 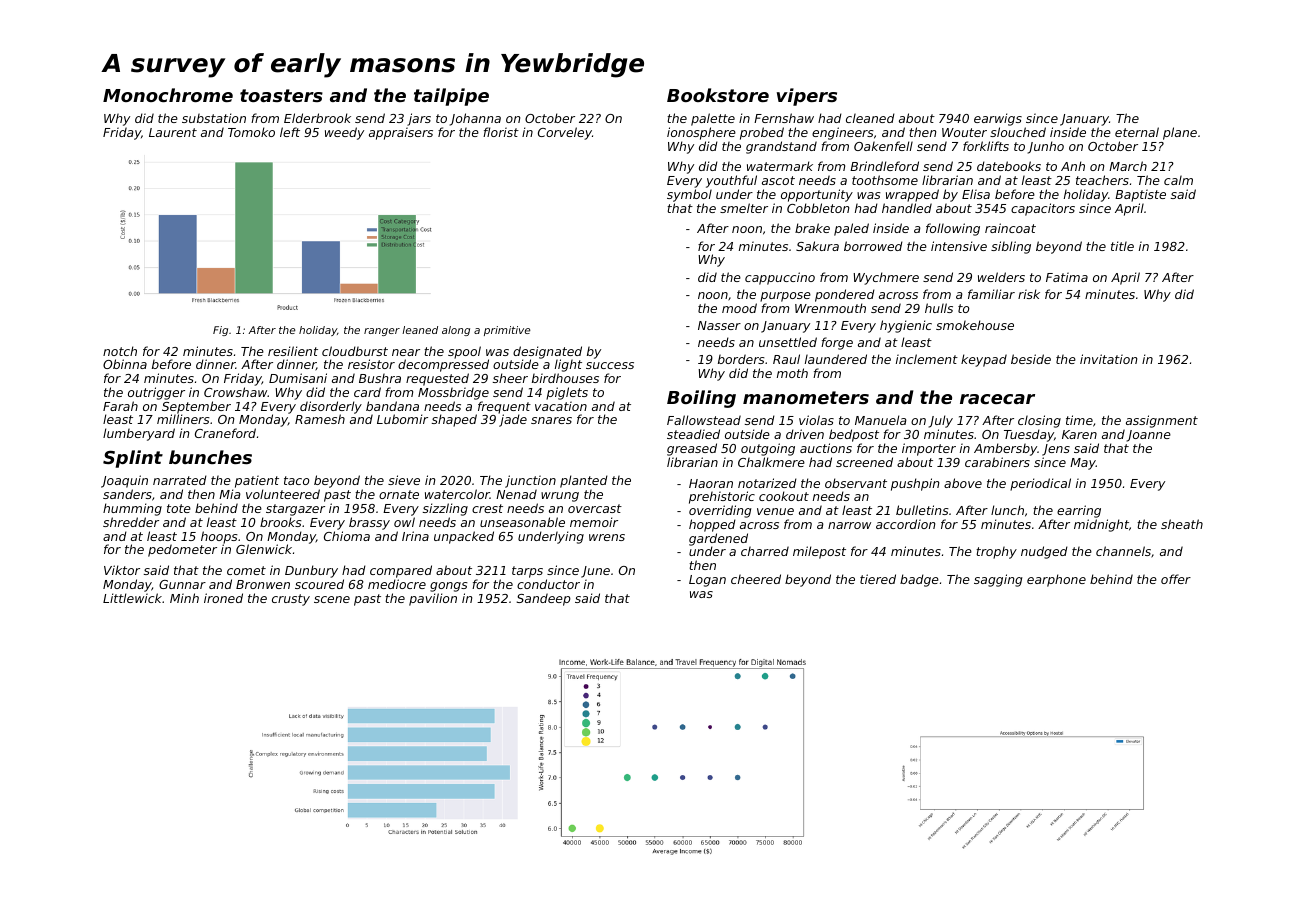 I want to click on notarized, so click(x=767, y=483).
